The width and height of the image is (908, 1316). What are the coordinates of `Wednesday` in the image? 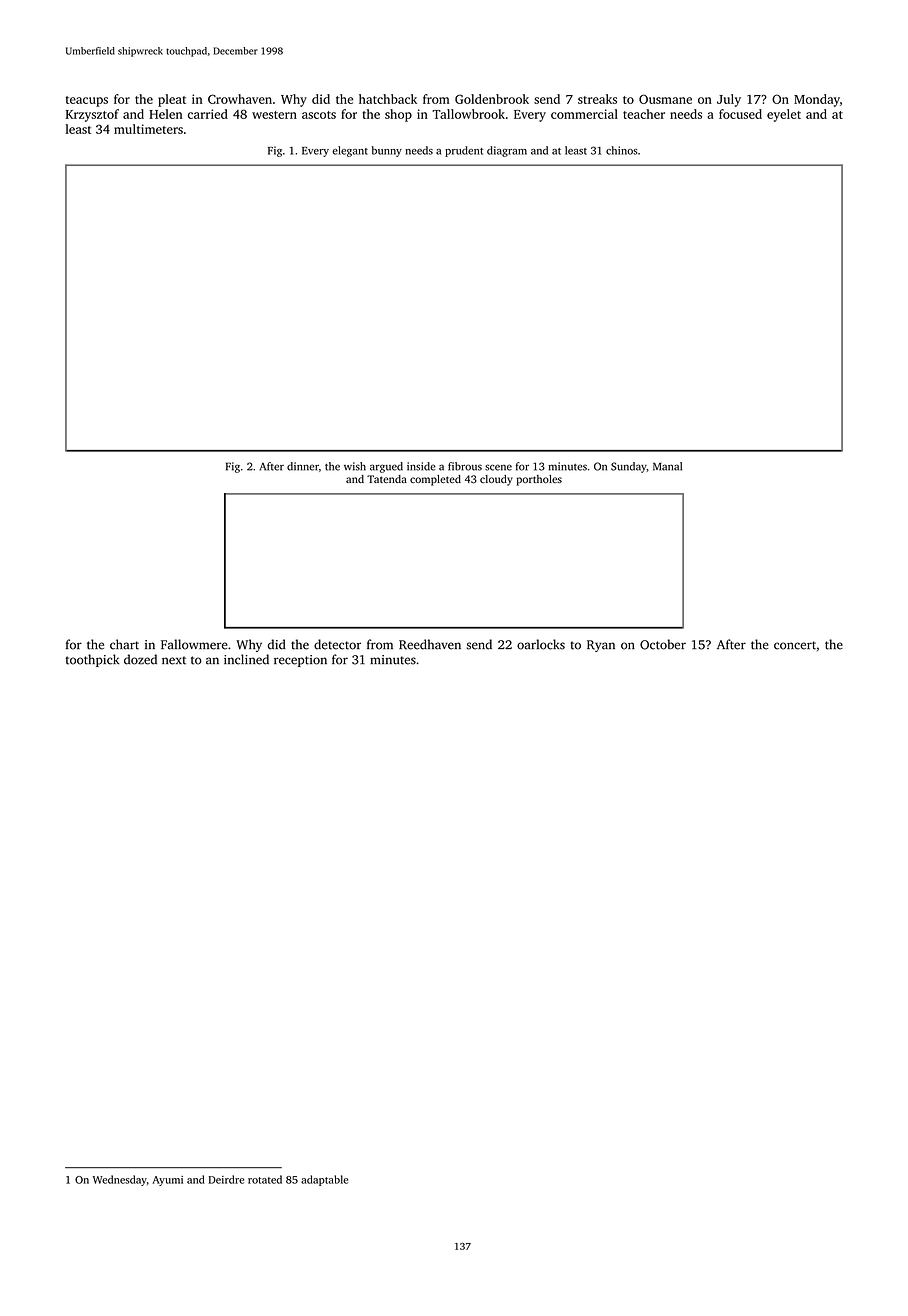 It's located at (120, 1180).
